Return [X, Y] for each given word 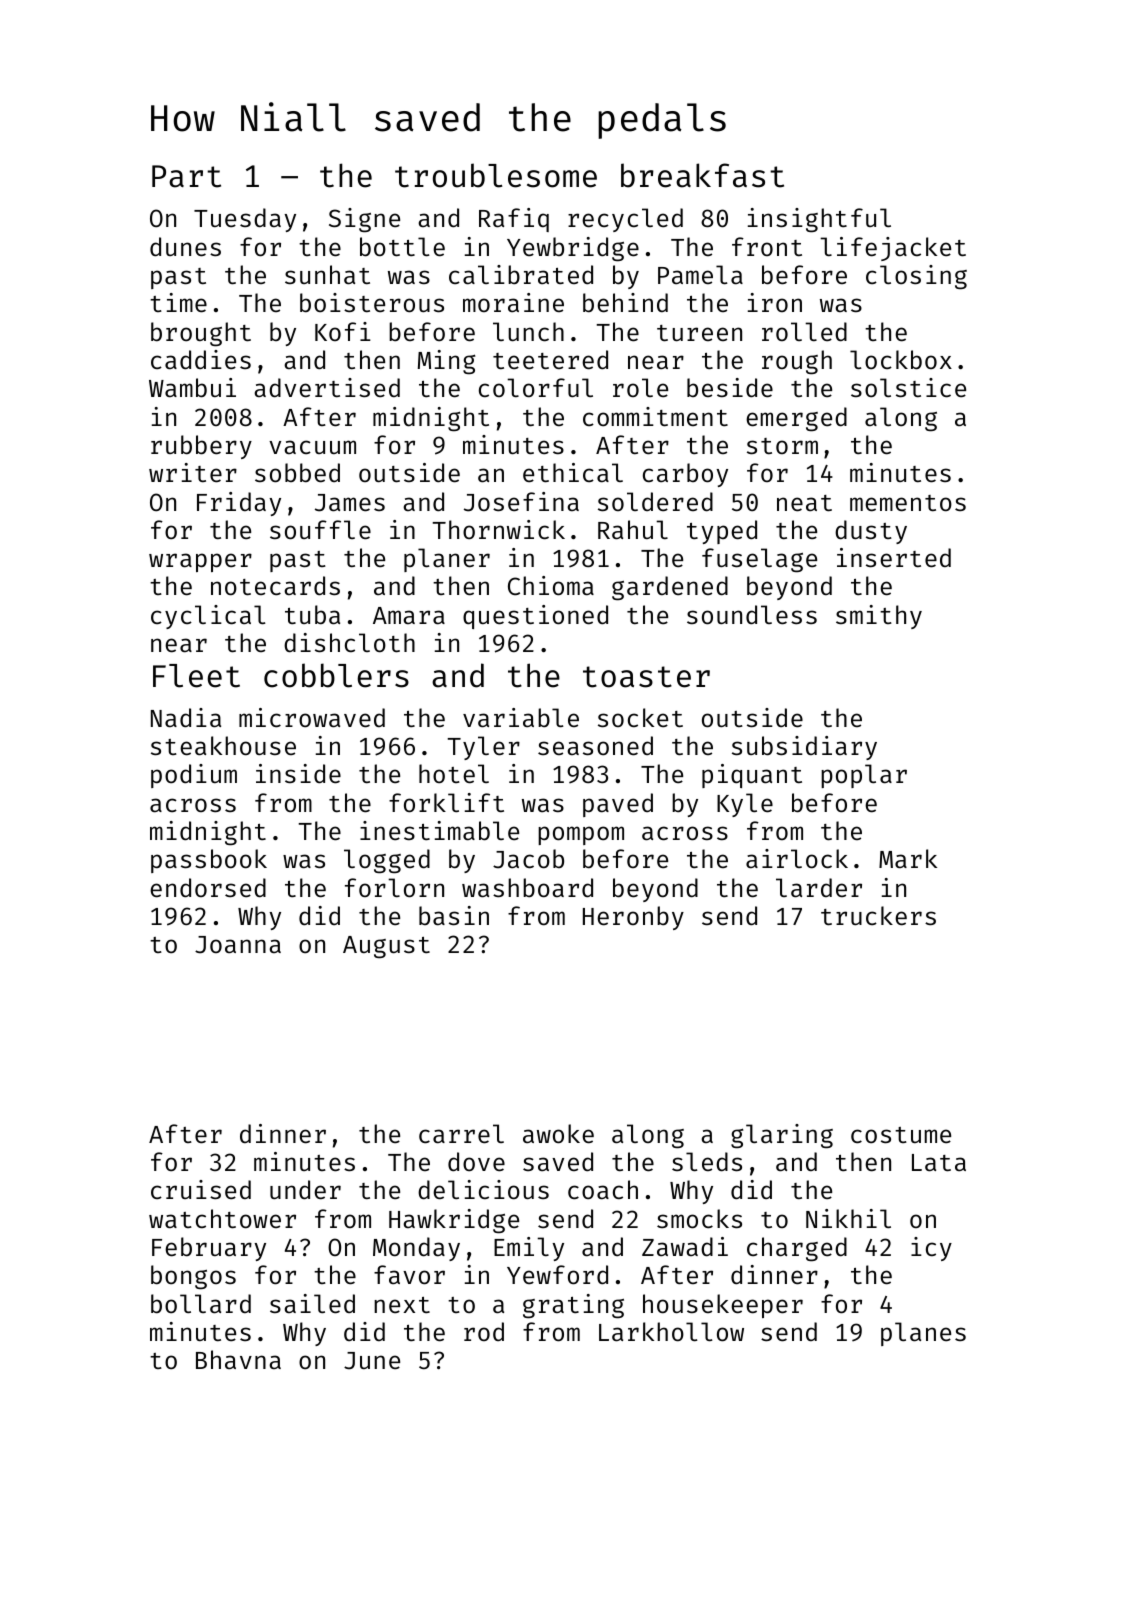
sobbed [297, 473]
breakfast [702, 175]
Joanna [238, 945]
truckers [878, 916]
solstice [908, 388]
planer [447, 560]
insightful [819, 220]
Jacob [528, 859]
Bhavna [238, 1360]
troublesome [496, 175]
